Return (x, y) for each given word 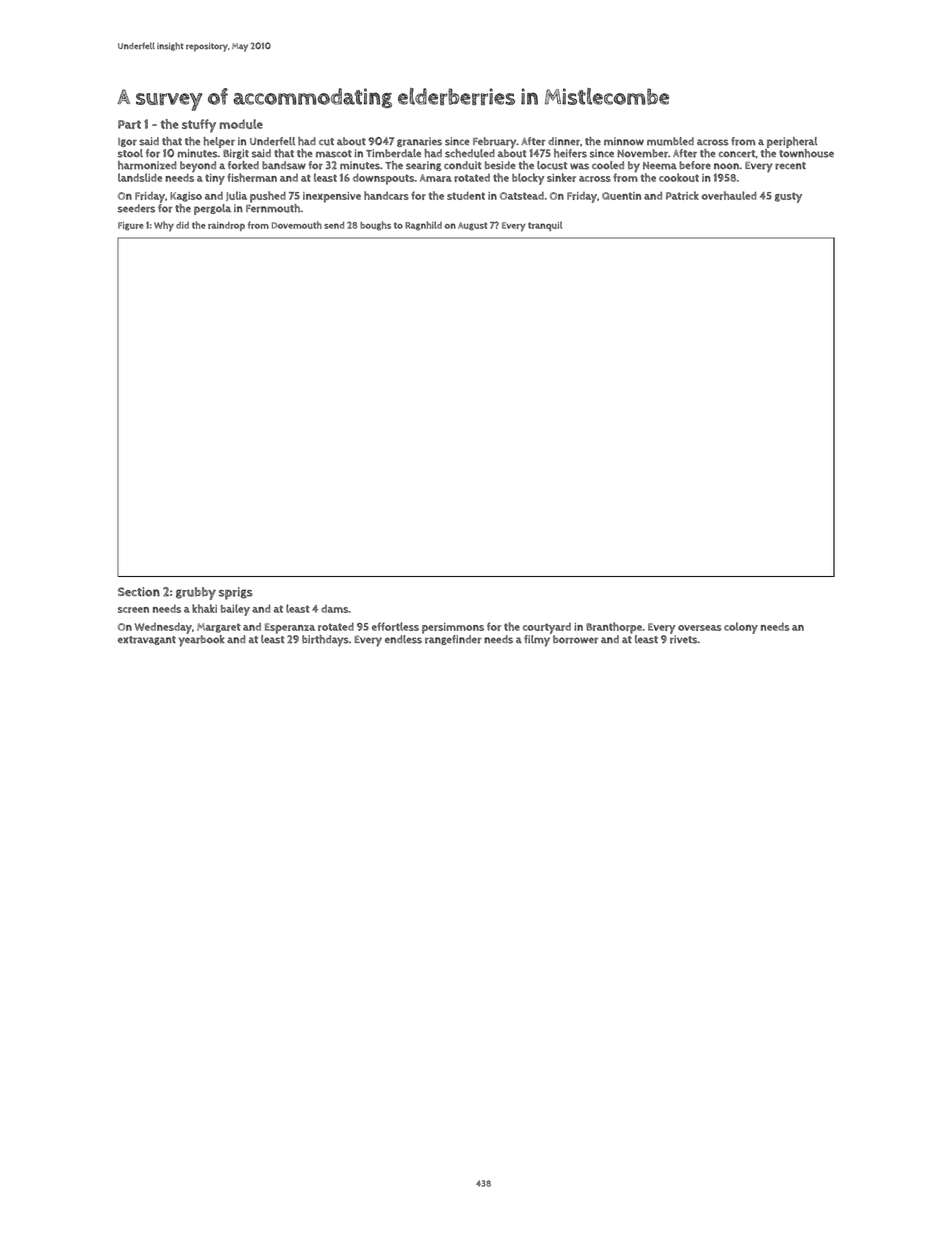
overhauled (729, 195)
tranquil (545, 226)
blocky (528, 179)
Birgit (236, 154)
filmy (537, 641)
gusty (788, 197)
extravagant (147, 640)
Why (164, 226)
